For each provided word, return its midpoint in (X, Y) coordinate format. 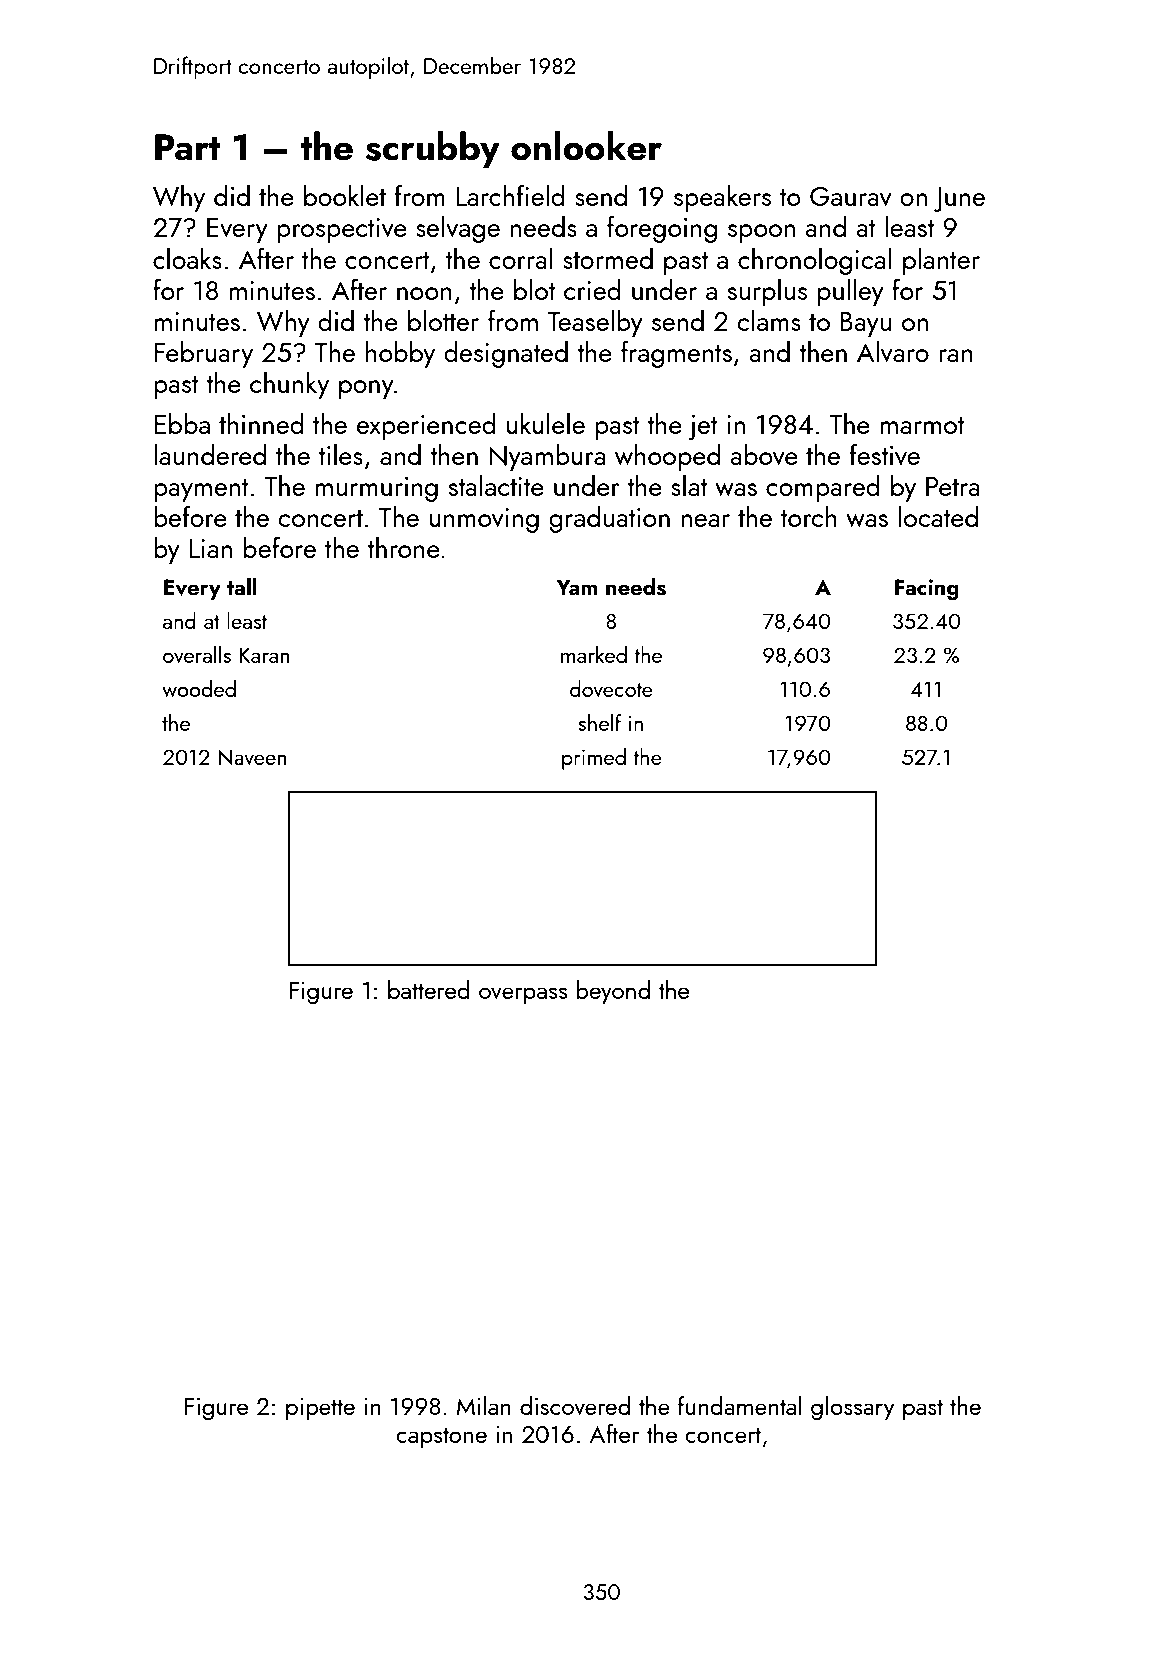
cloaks (187, 258)
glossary (852, 1408)
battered (429, 989)
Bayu (865, 324)
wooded (199, 688)
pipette (320, 1409)
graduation (609, 519)
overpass (523, 995)
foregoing (662, 229)
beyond (613, 992)
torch (809, 516)
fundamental (740, 1405)
